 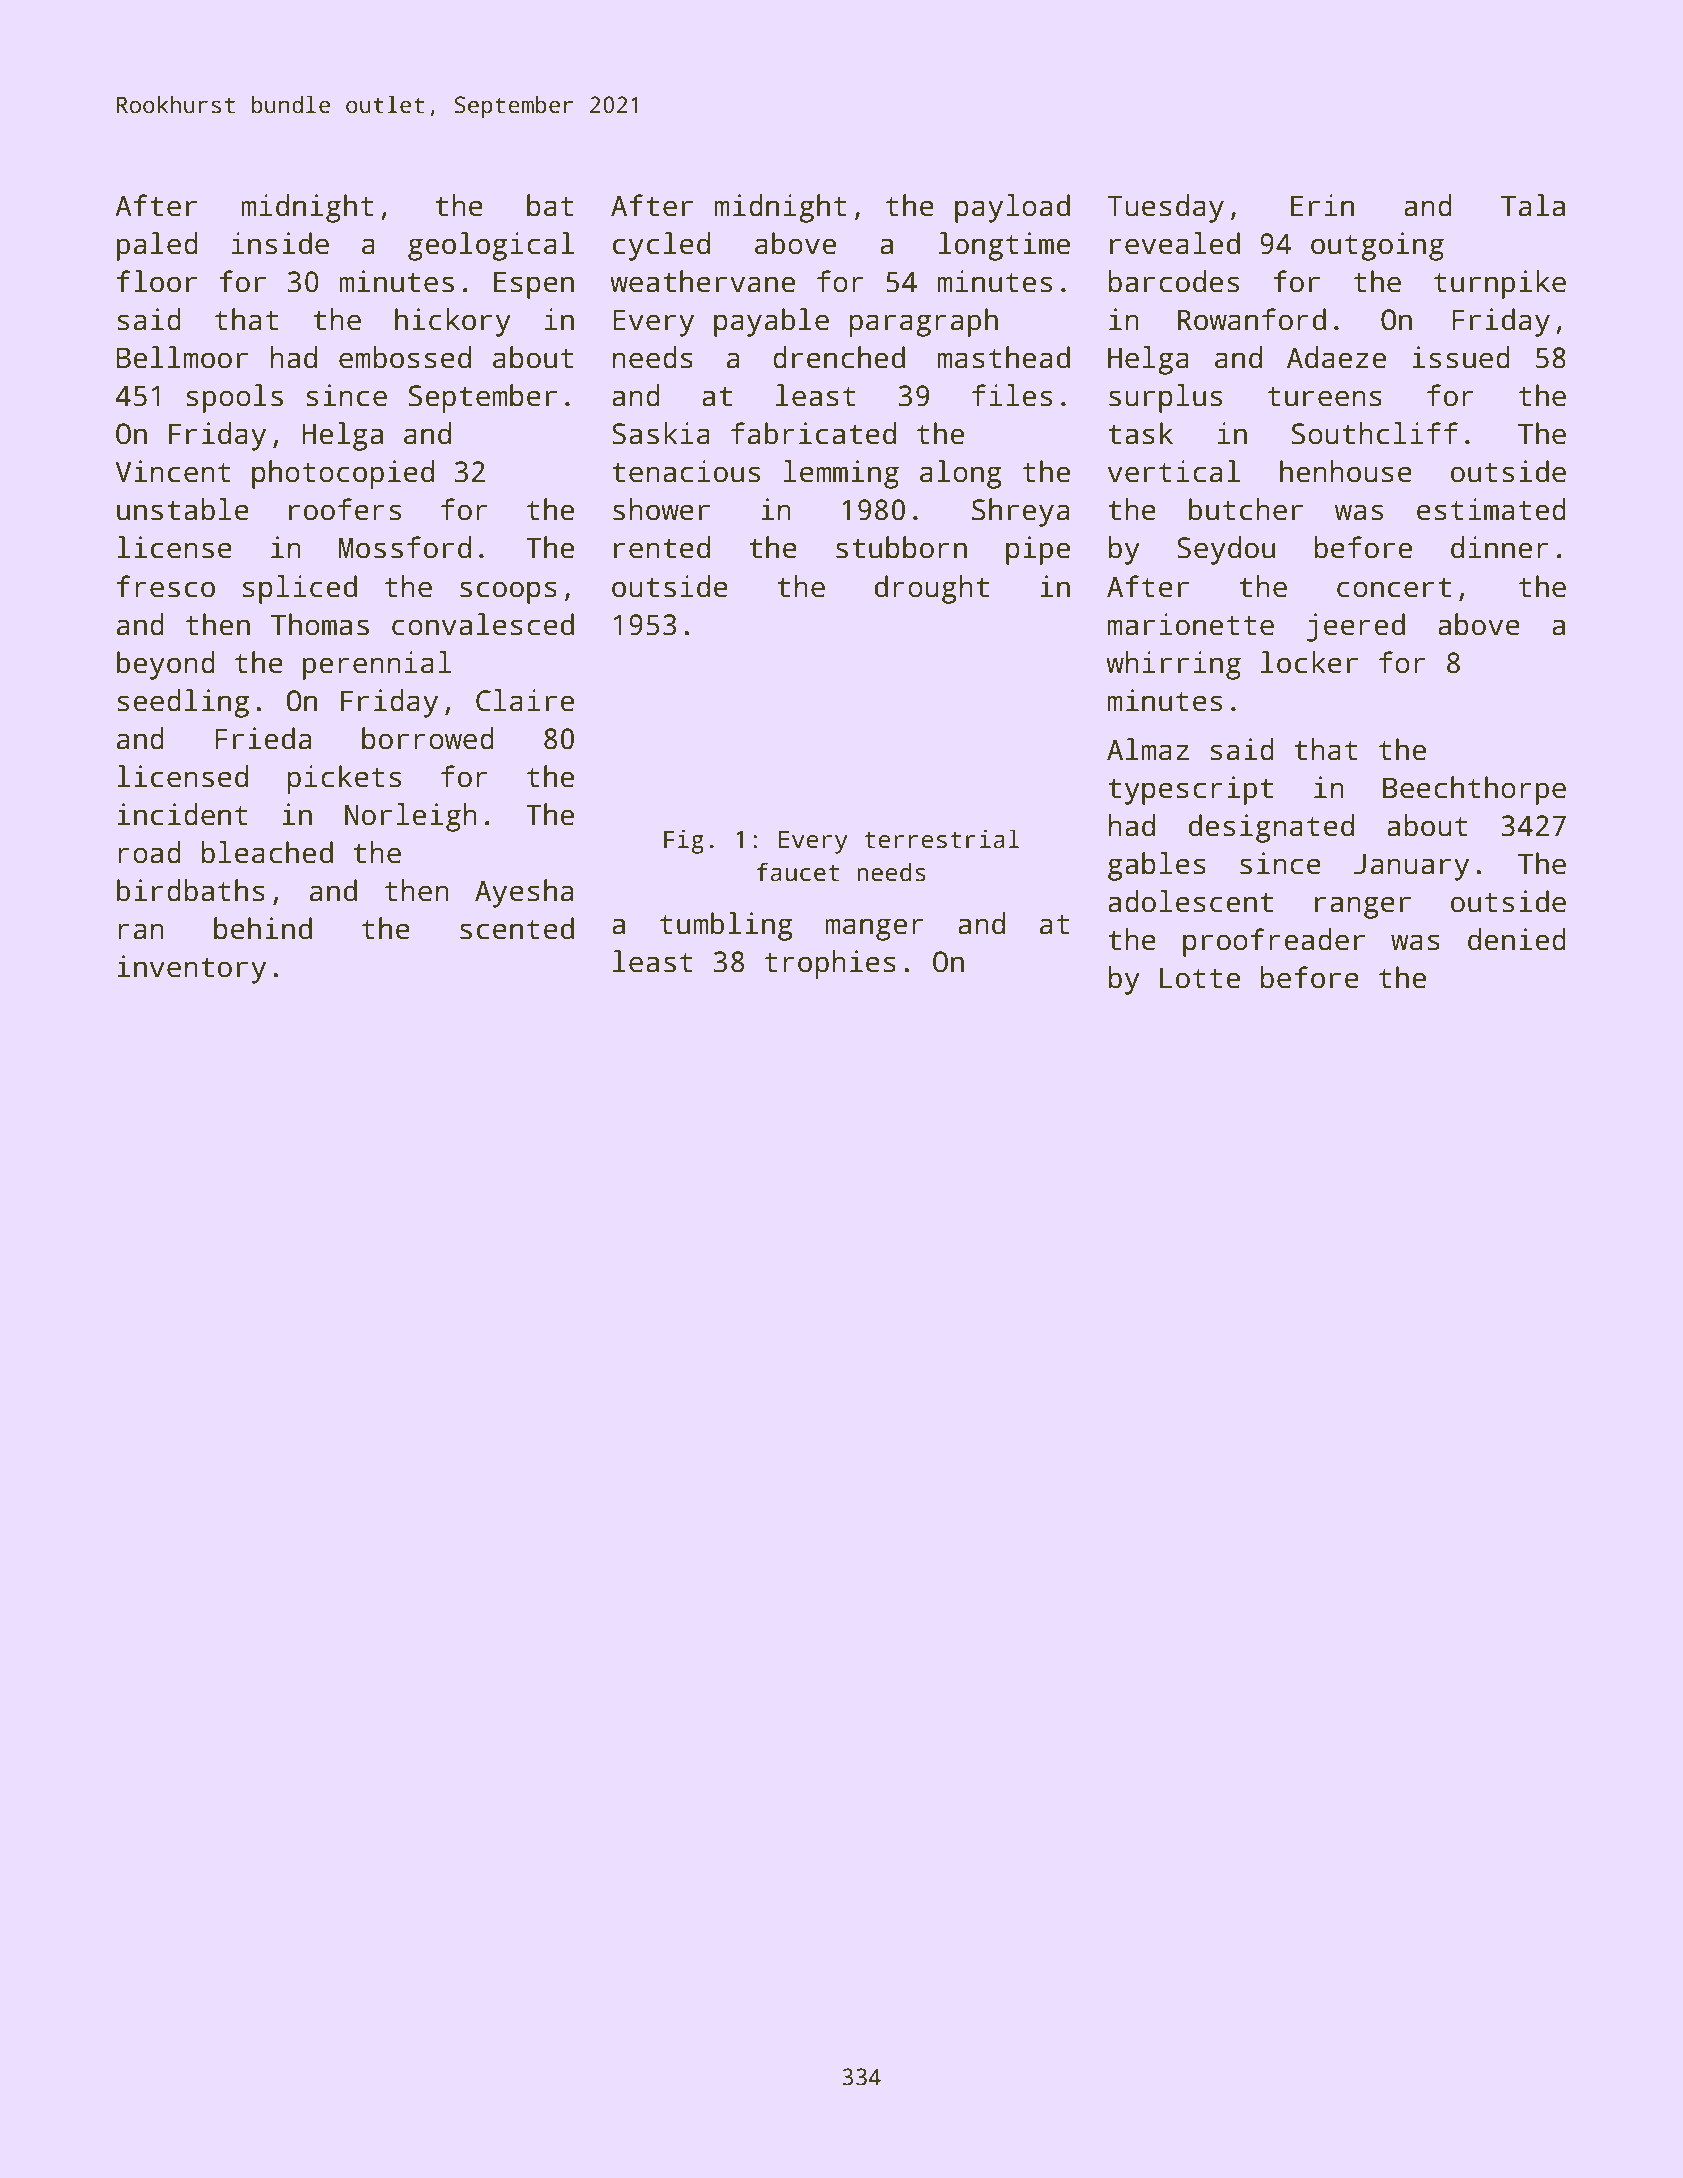 I want to click on Almaz, so click(x=1148, y=749).
